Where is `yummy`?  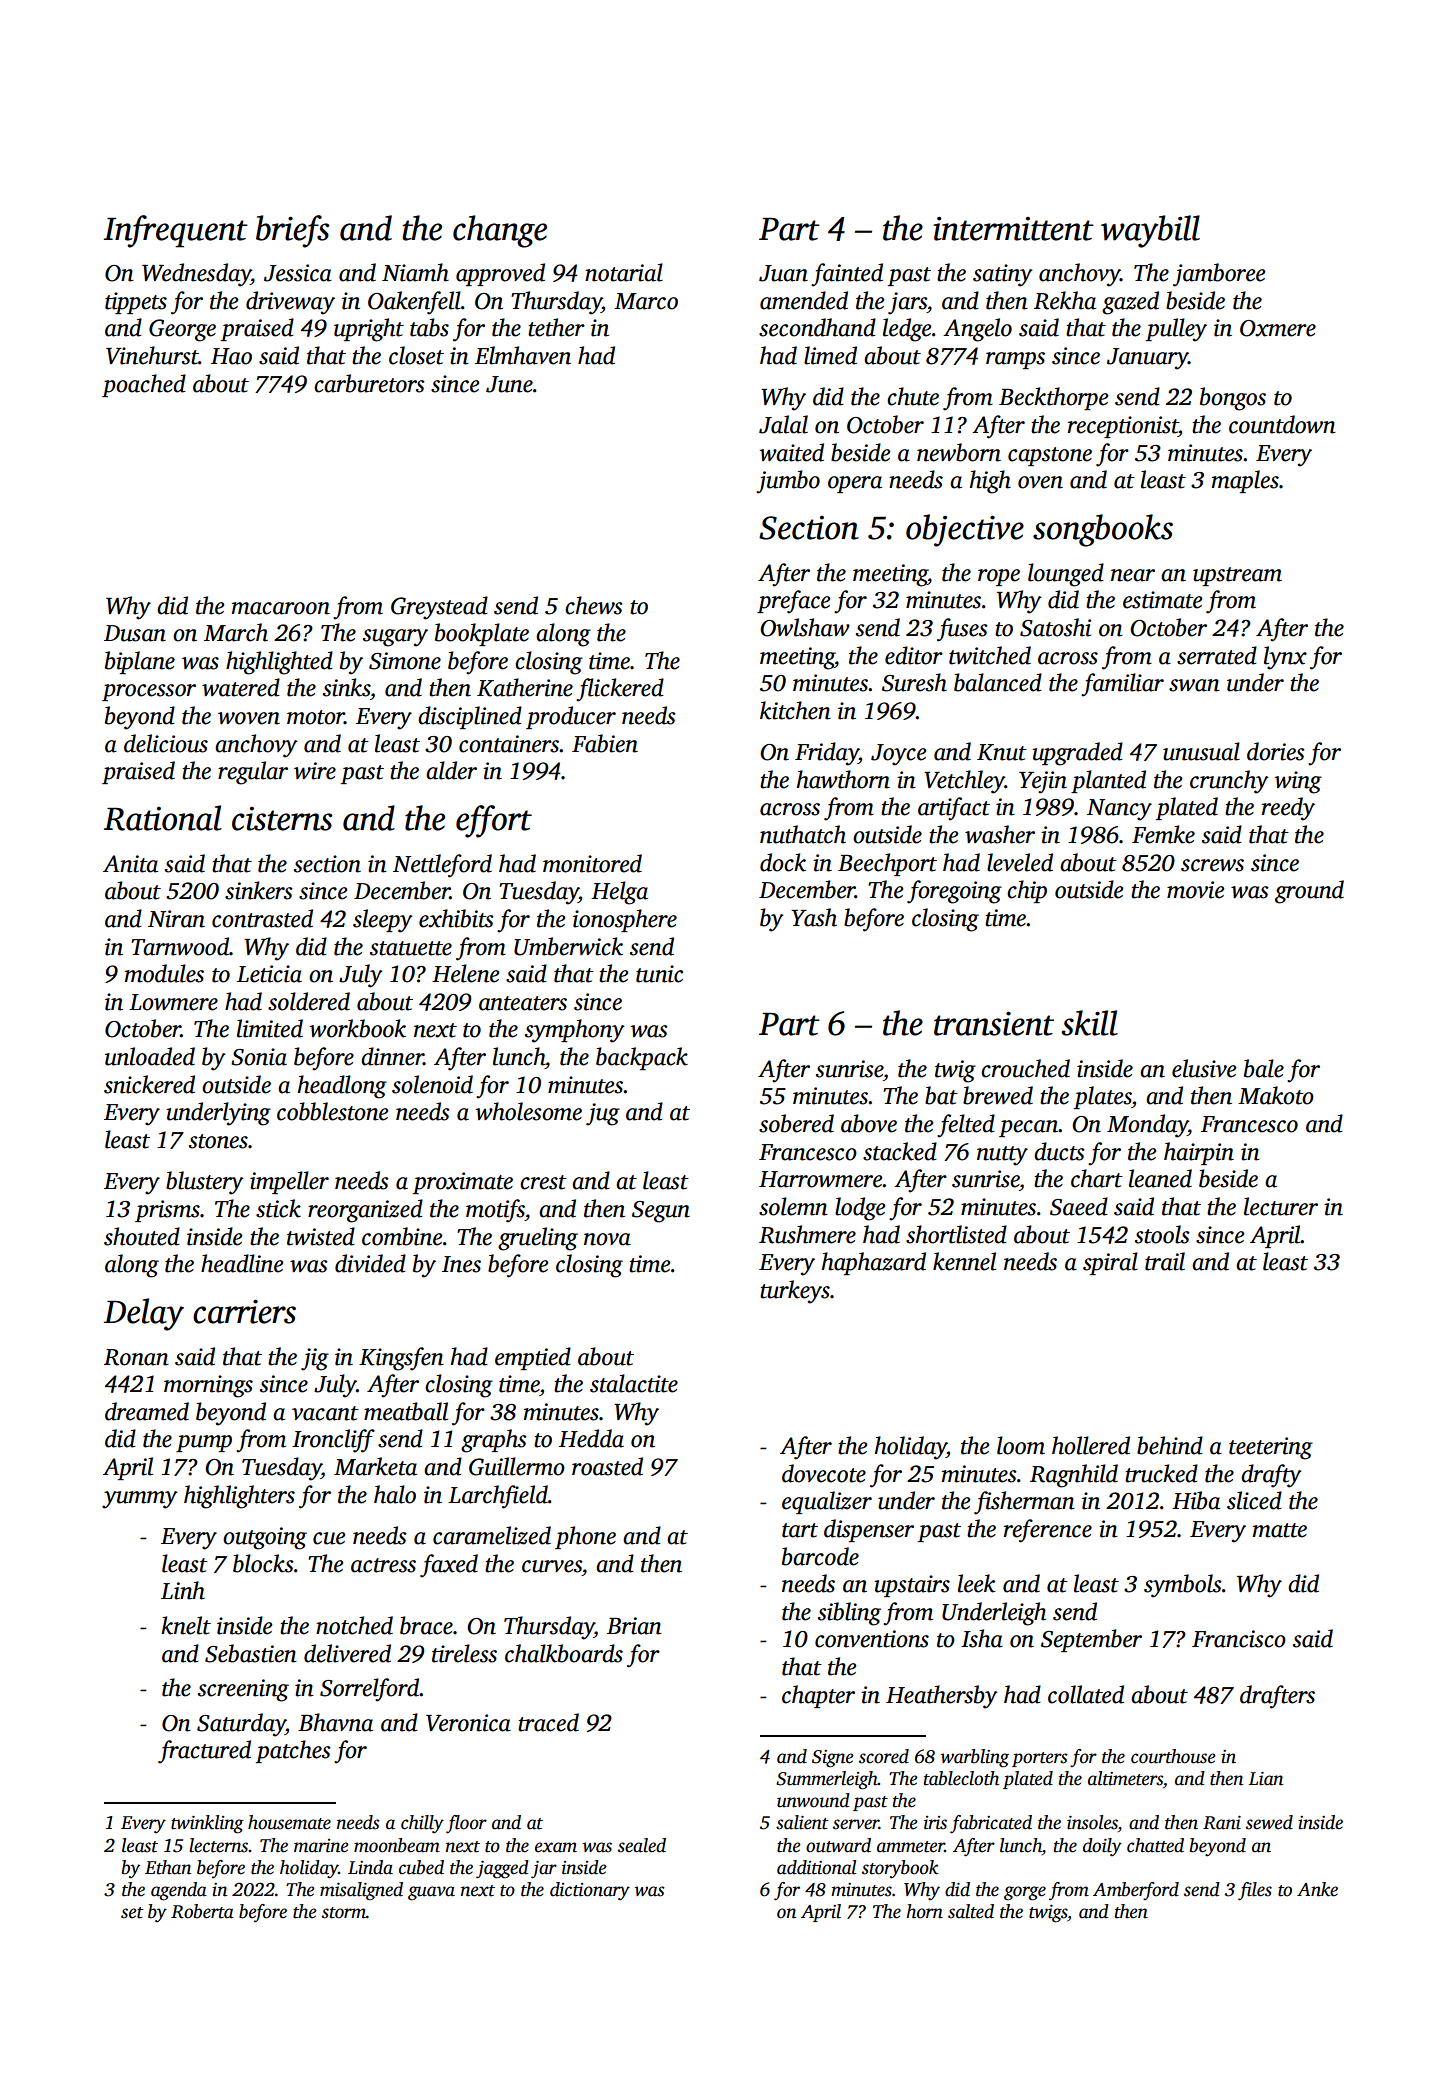
yummy is located at coordinates (140, 1500).
